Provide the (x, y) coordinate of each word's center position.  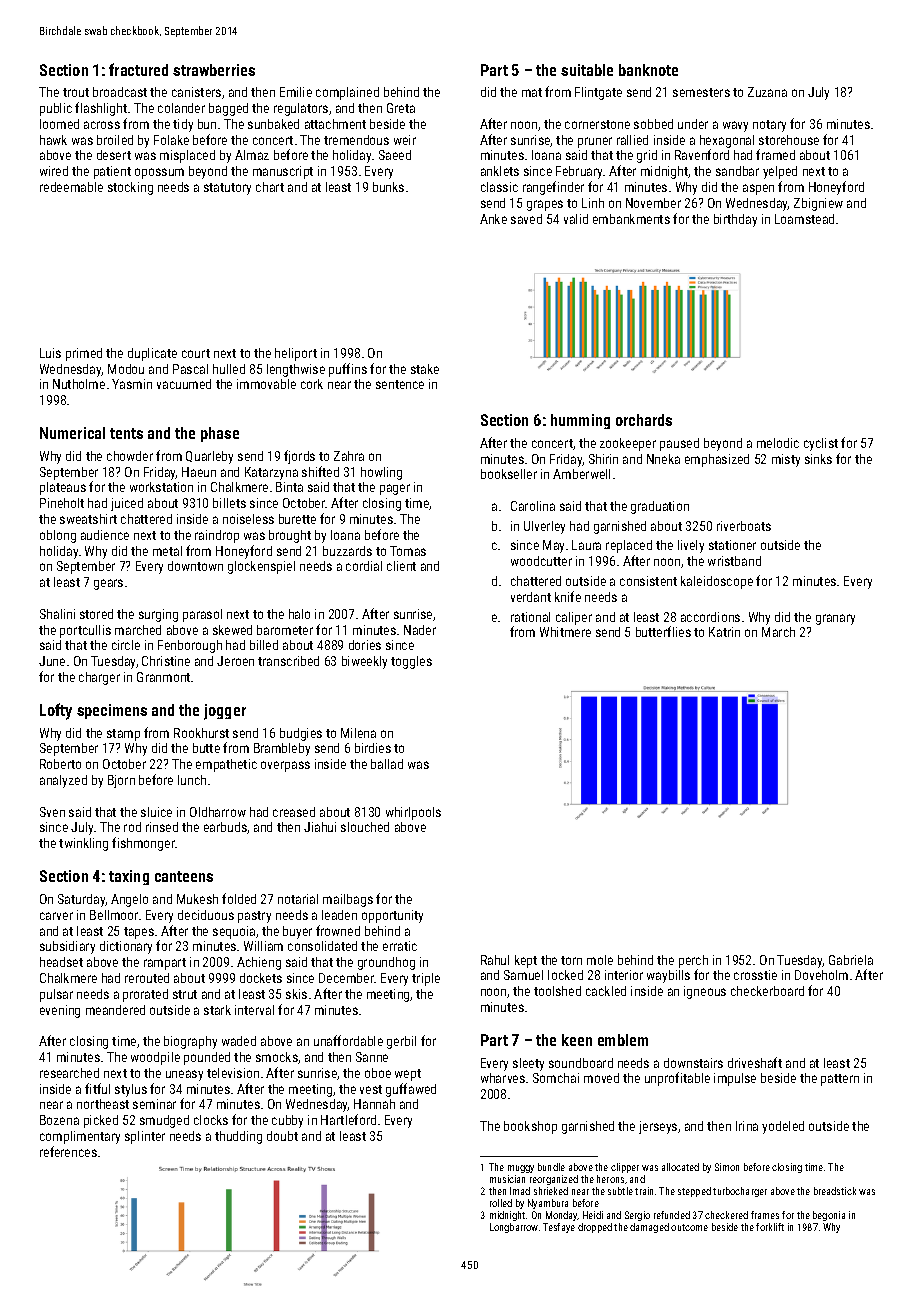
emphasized (717, 460)
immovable (266, 384)
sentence (400, 384)
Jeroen (235, 661)
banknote (648, 70)
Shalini (57, 614)
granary (835, 619)
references (68, 1151)
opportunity (392, 916)
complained (347, 93)
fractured (138, 69)
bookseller (509, 474)
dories (365, 645)
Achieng (259, 963)
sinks (818, 459)
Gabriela (851, 960)
